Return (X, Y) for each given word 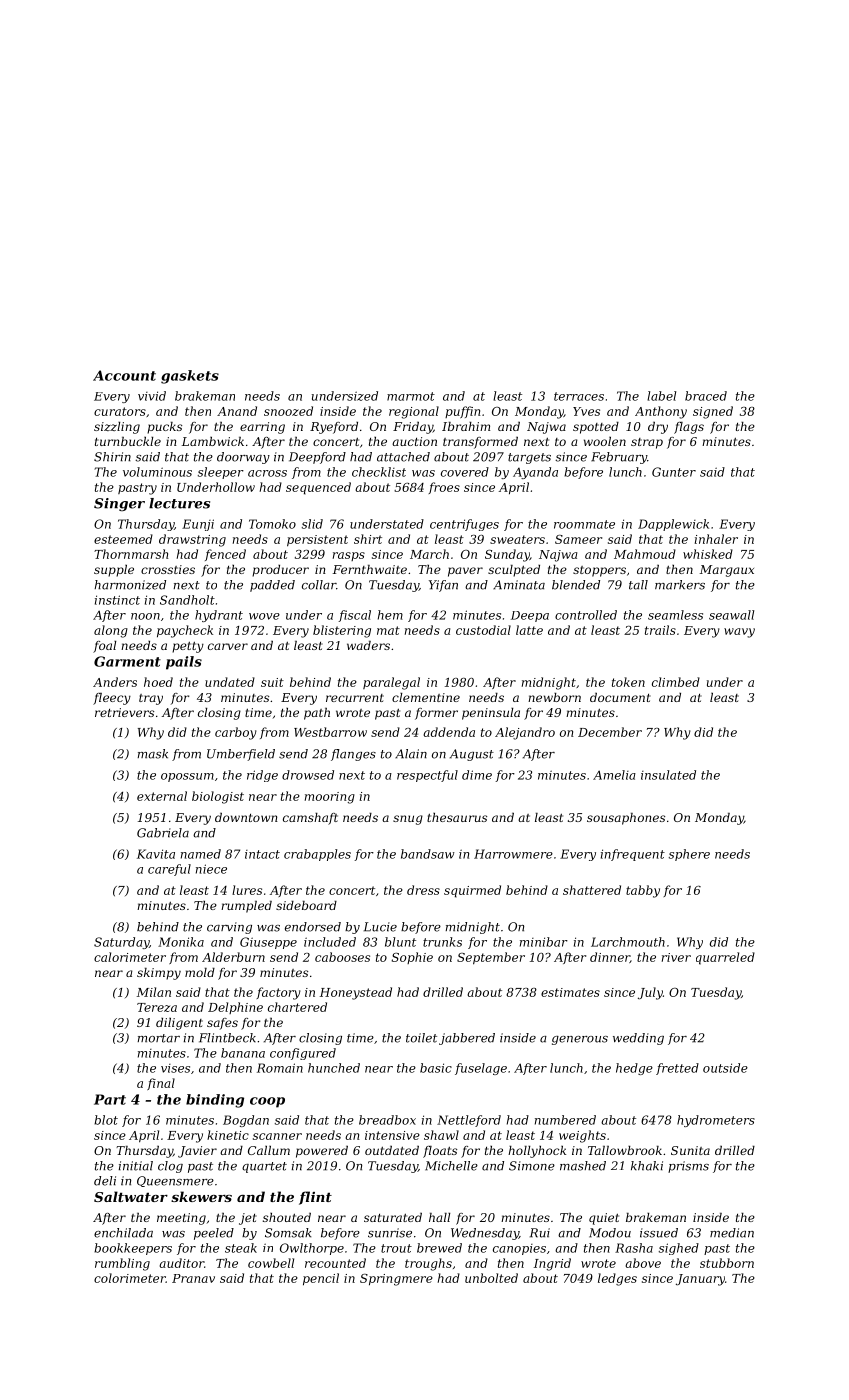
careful (169, 870)
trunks (442, 942)
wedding (638, 1039)
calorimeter (130, 957)
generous (580, 1040)
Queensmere (175, 1181)
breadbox (387, 1120)
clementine (426, 697)
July (650, 993)
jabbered (467, 1039)
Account (124, 375)
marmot (411, 396)
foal (104, 647)
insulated (668, 775)
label (661, 396)
